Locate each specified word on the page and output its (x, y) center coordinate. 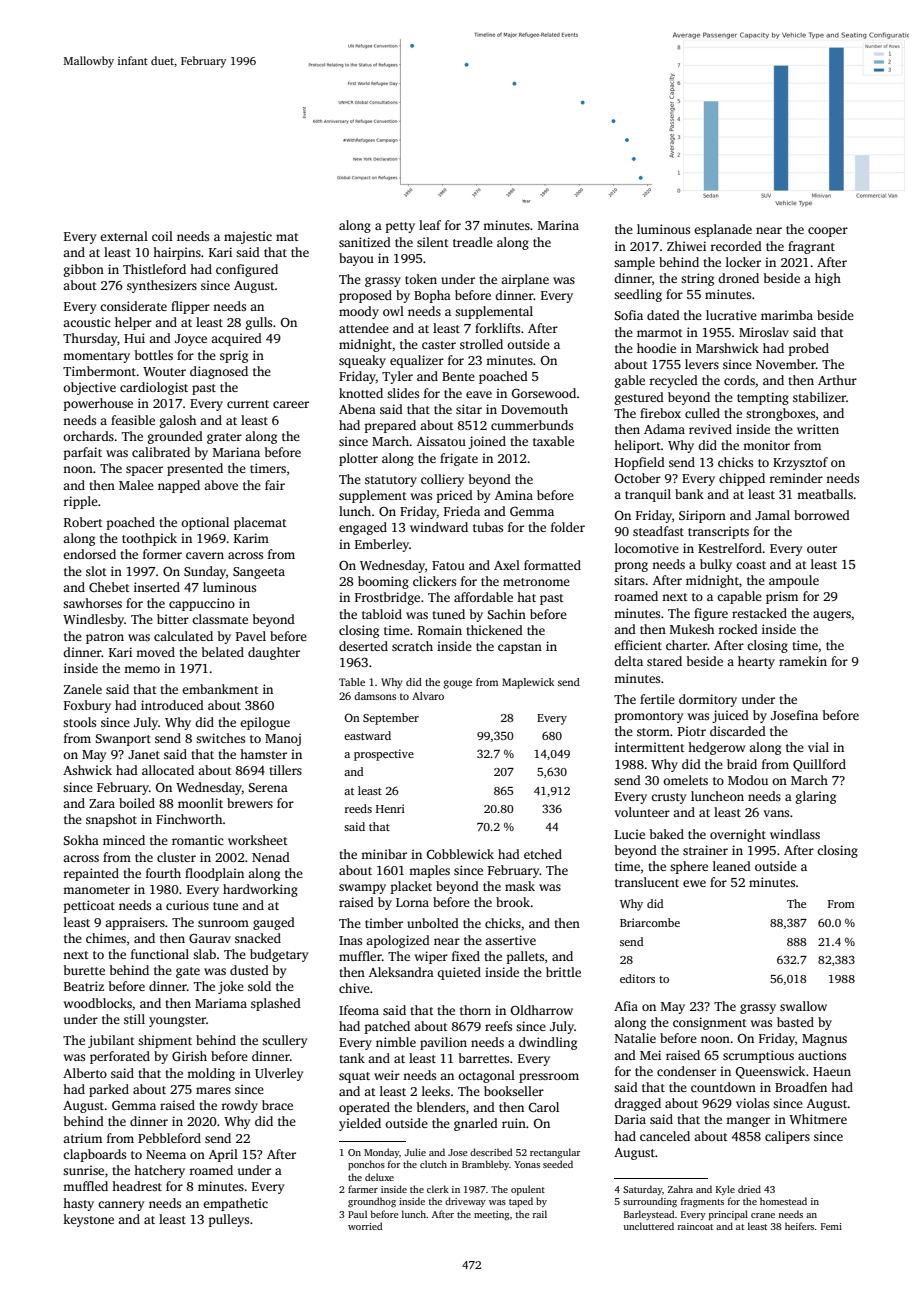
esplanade (723, 230)
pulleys (229, 1220)
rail (540, 1214)
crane (763, 1215)
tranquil (648, 495)
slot (96, 571)
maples (429, 871)
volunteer (642, 812)
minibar (384, 854)
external (124, 236)
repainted (91, 874)
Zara (102, 803)
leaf (430, 225)
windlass (795, 834)
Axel (507, 565)
